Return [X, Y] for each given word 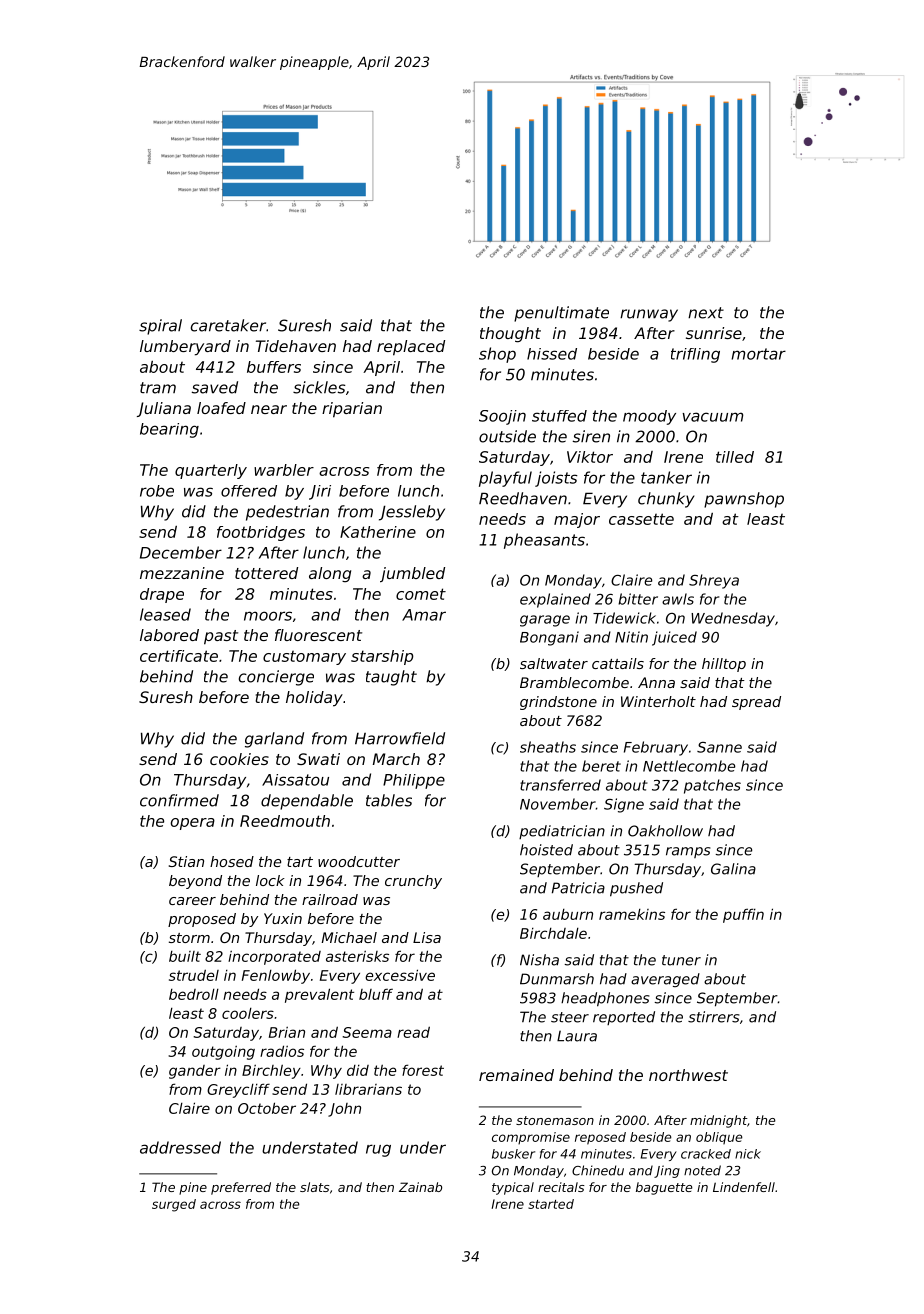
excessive [400, 975]
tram [158, 388]
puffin [743, 915]
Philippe [414, 781]
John [344, 1110]
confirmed [179, 800]
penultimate [561, 314]
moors [268, 616]
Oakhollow [665, 831]
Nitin [631, 637]
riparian [352, 410]
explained [555, 600]
